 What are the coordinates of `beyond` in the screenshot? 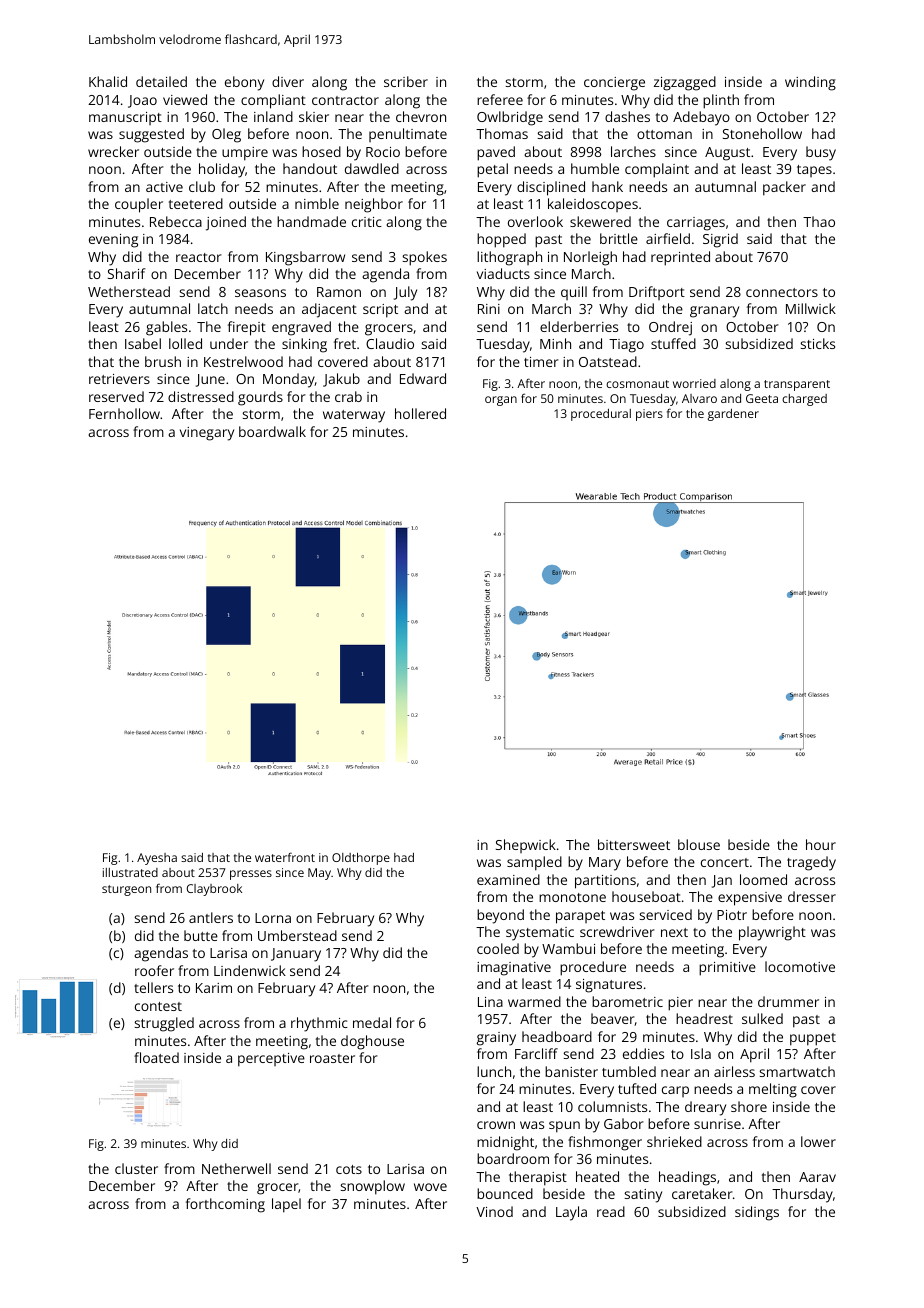 It's located at (500, 916).
